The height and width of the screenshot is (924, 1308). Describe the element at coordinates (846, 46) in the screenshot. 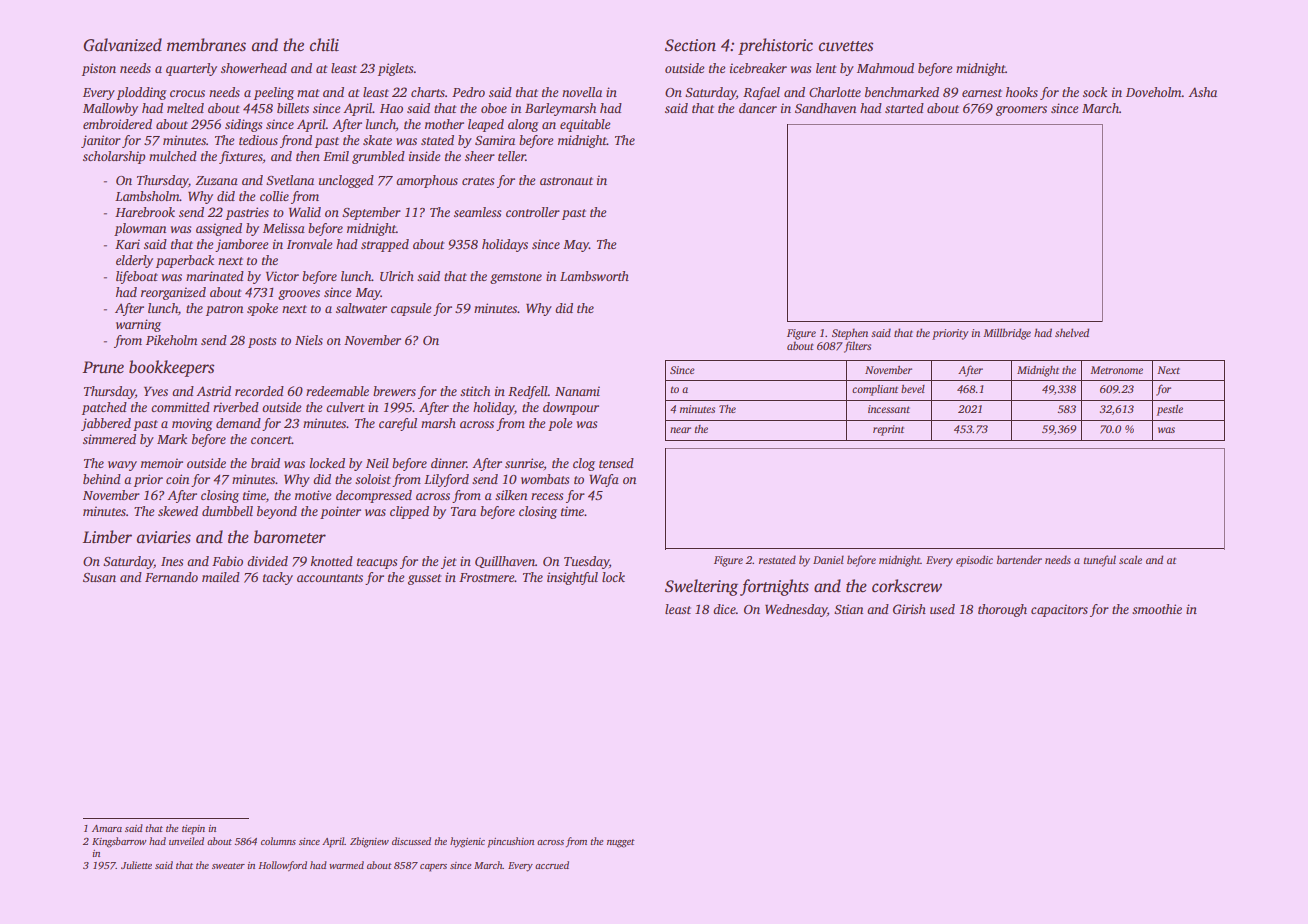

I see `cuvettes` at that location.
